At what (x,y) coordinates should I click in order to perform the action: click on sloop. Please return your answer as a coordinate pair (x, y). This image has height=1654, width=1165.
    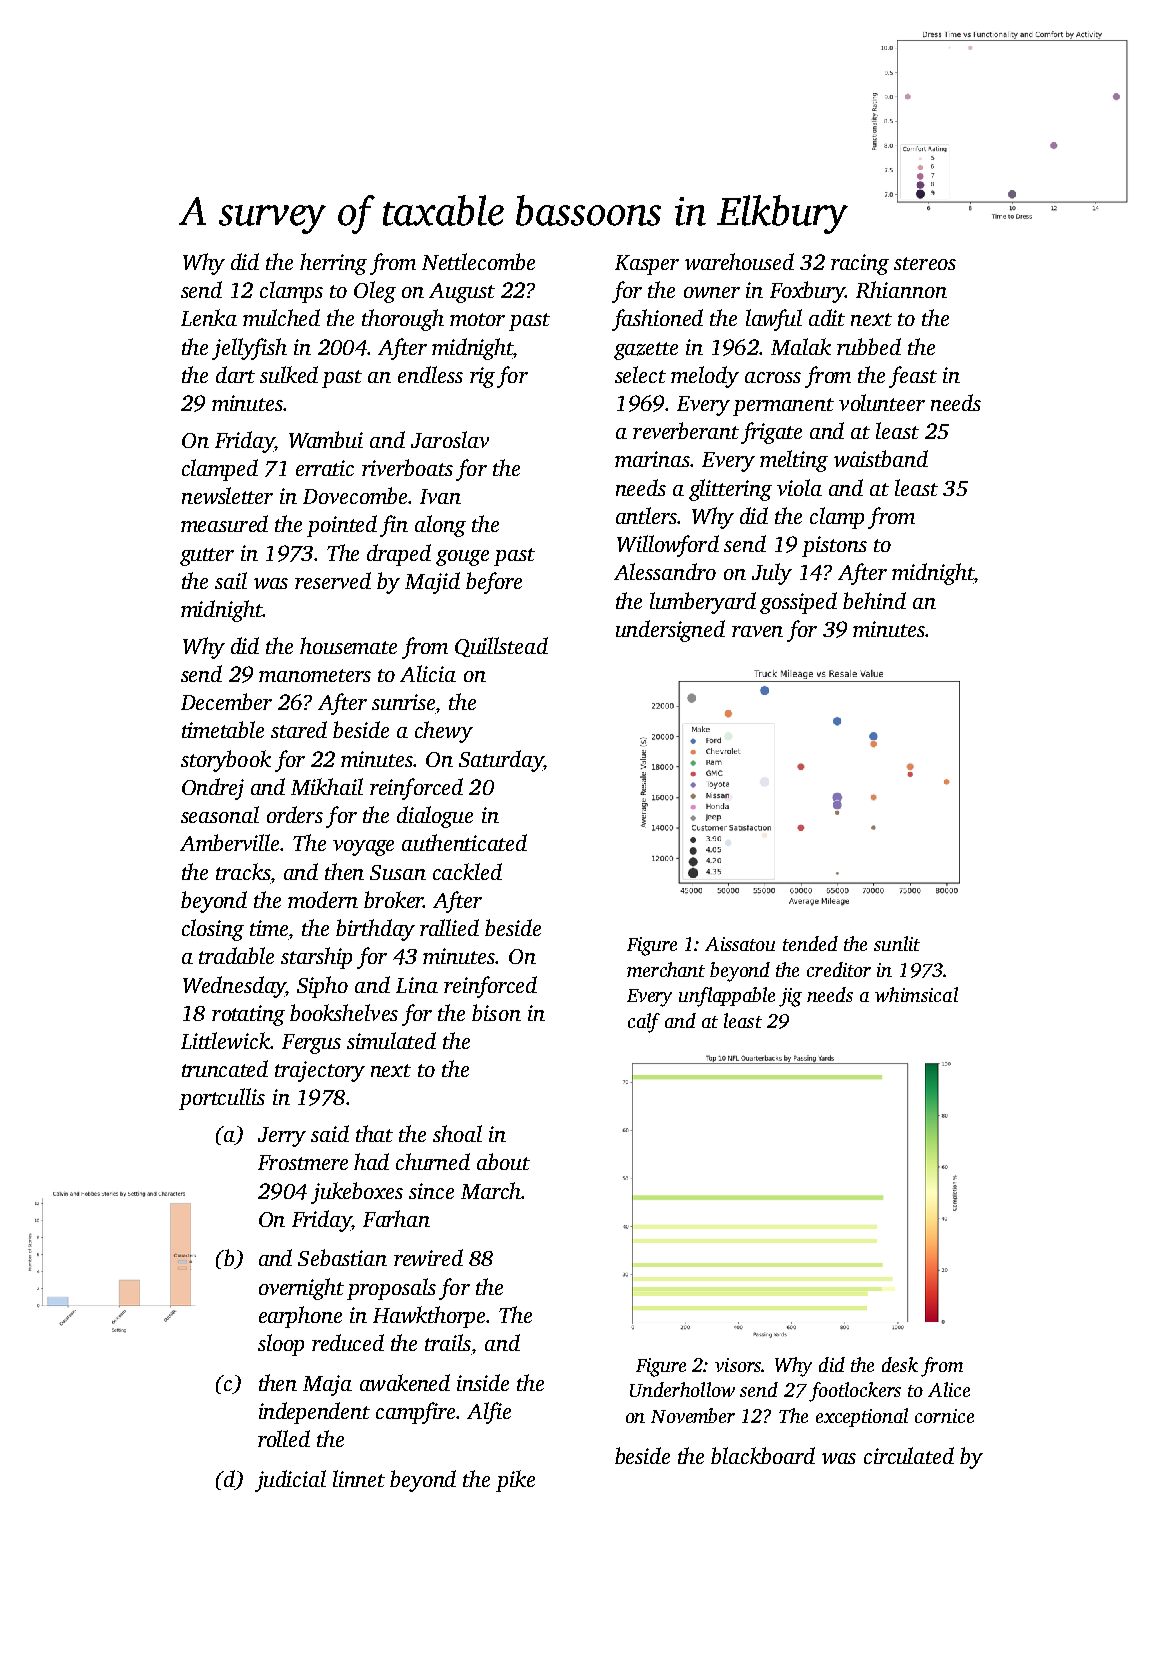
    Looking at the image, I should click on (281, 1345).
